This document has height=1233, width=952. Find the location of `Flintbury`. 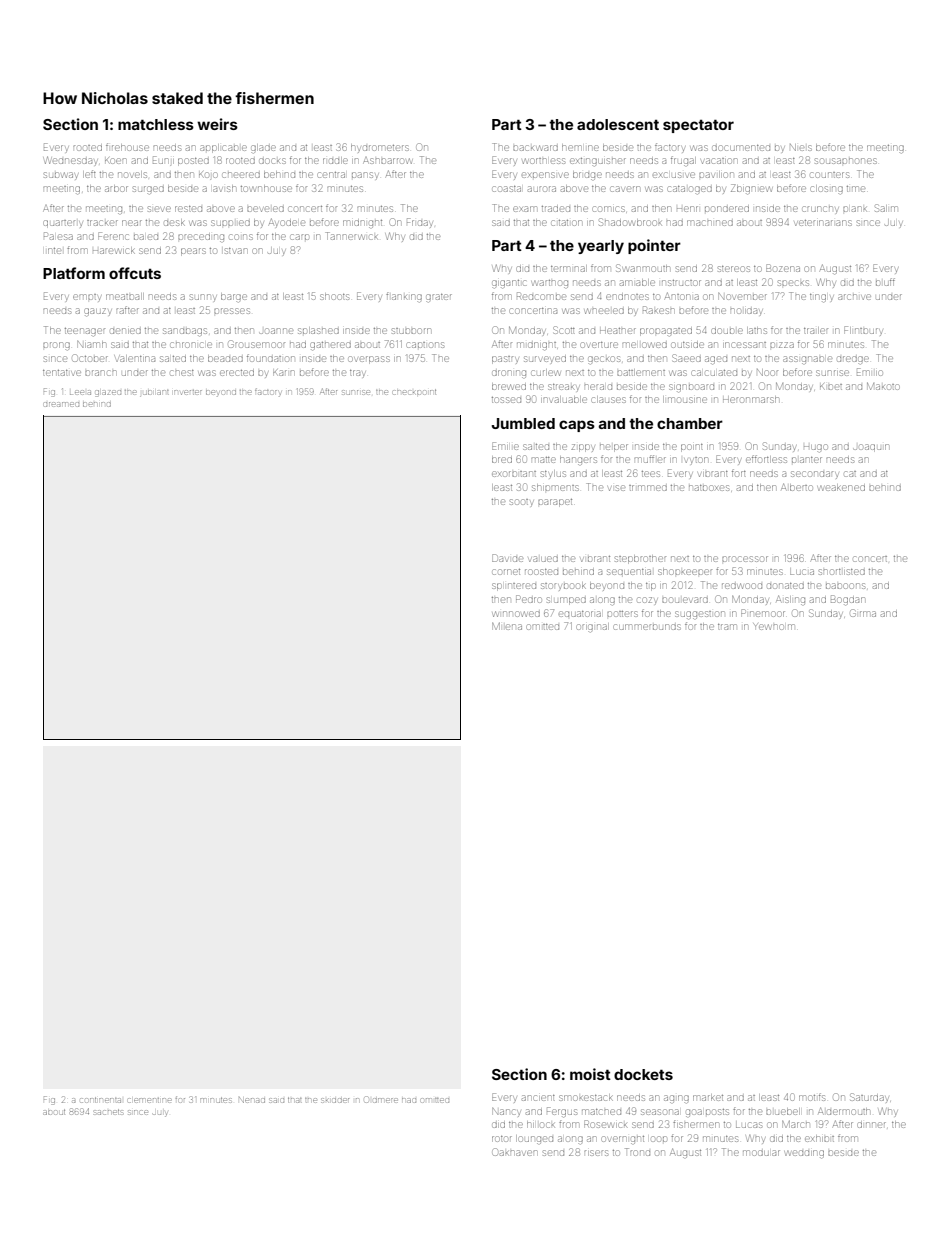

Flintbury is located at coordinates (863, 331).
